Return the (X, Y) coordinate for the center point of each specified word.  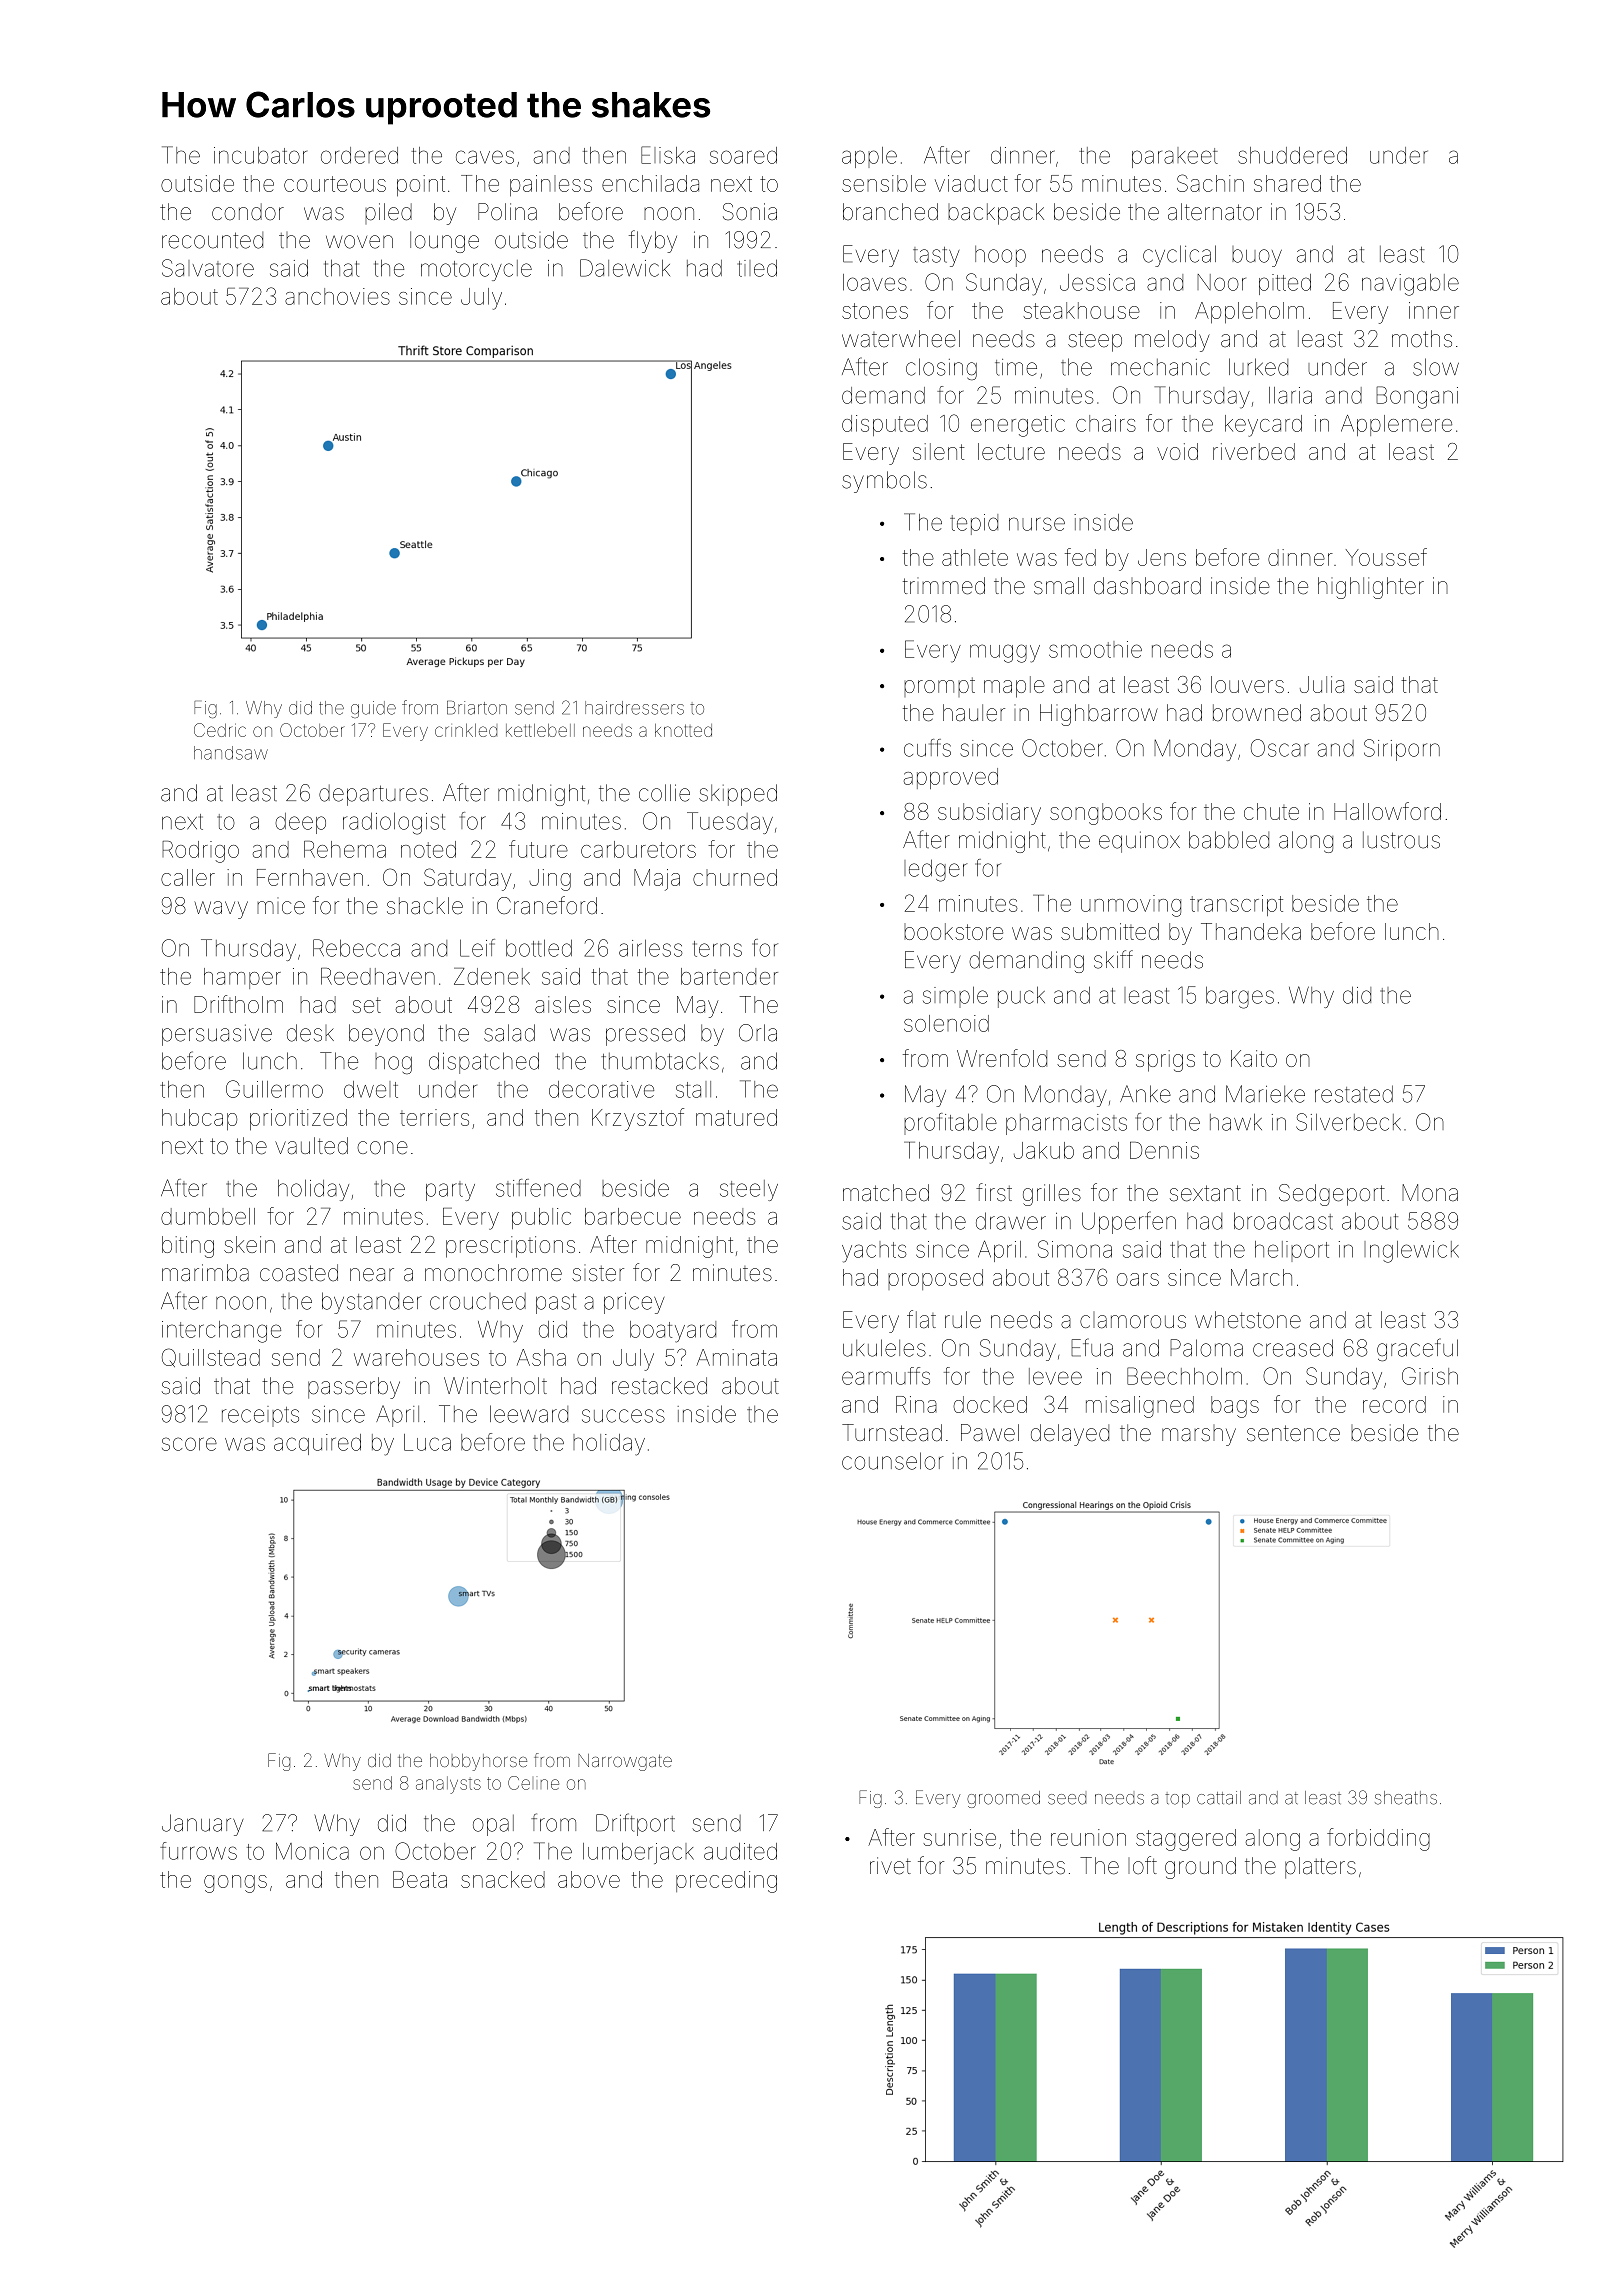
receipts (260, 1416)
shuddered (1292, 155)
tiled (757, 268)
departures (373, 795)
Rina (916, 1404)
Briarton (477, 708)
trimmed (944, 586)
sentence (1293, 1433)
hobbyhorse (478, 1762)
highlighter (1371, 588)
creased (1293, 1348)
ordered (359, 155)
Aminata (736, 1357)
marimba (205, 1273)
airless (650, 948)
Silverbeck (1348, 1122)
